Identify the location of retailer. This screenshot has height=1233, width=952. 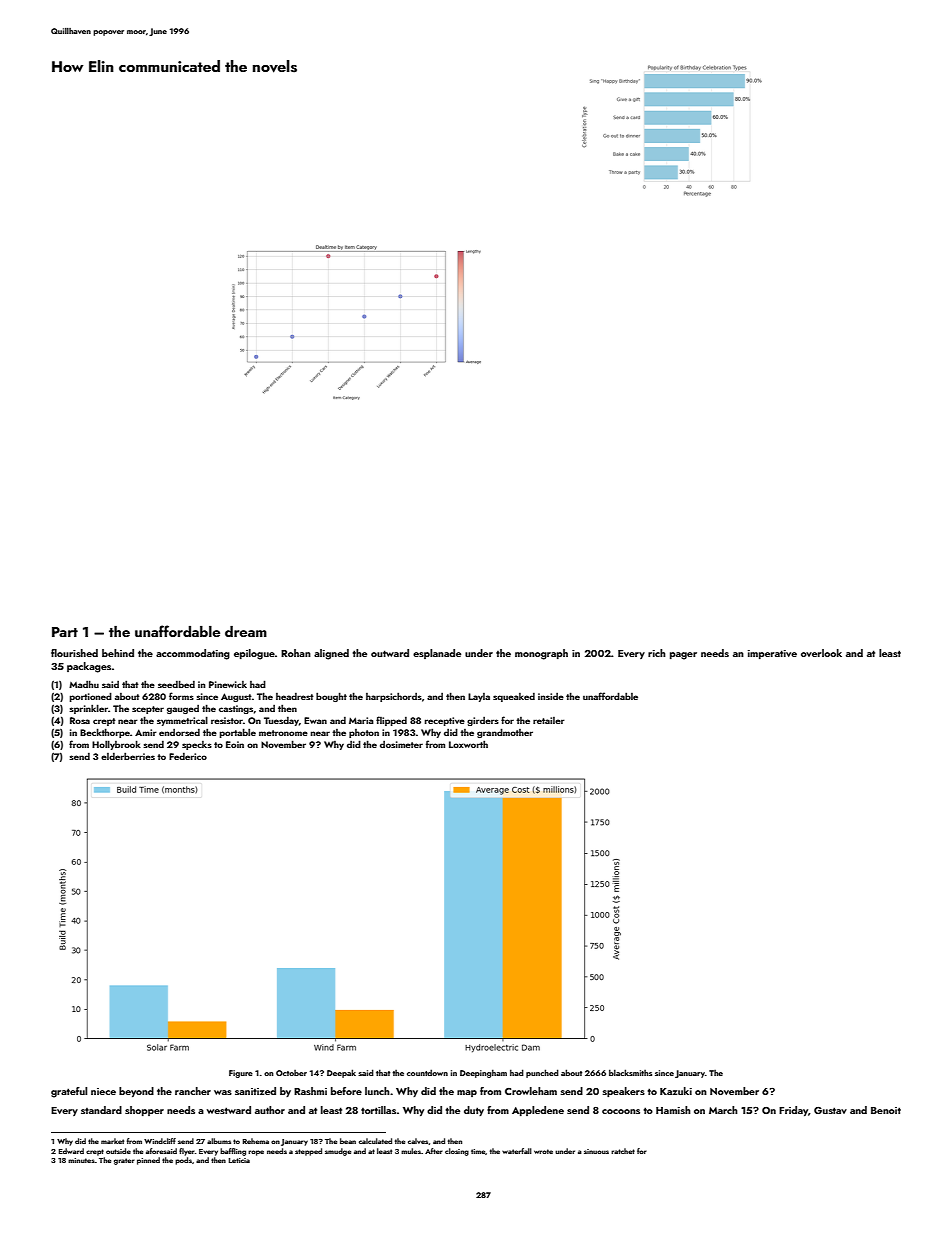
(549, 720).
